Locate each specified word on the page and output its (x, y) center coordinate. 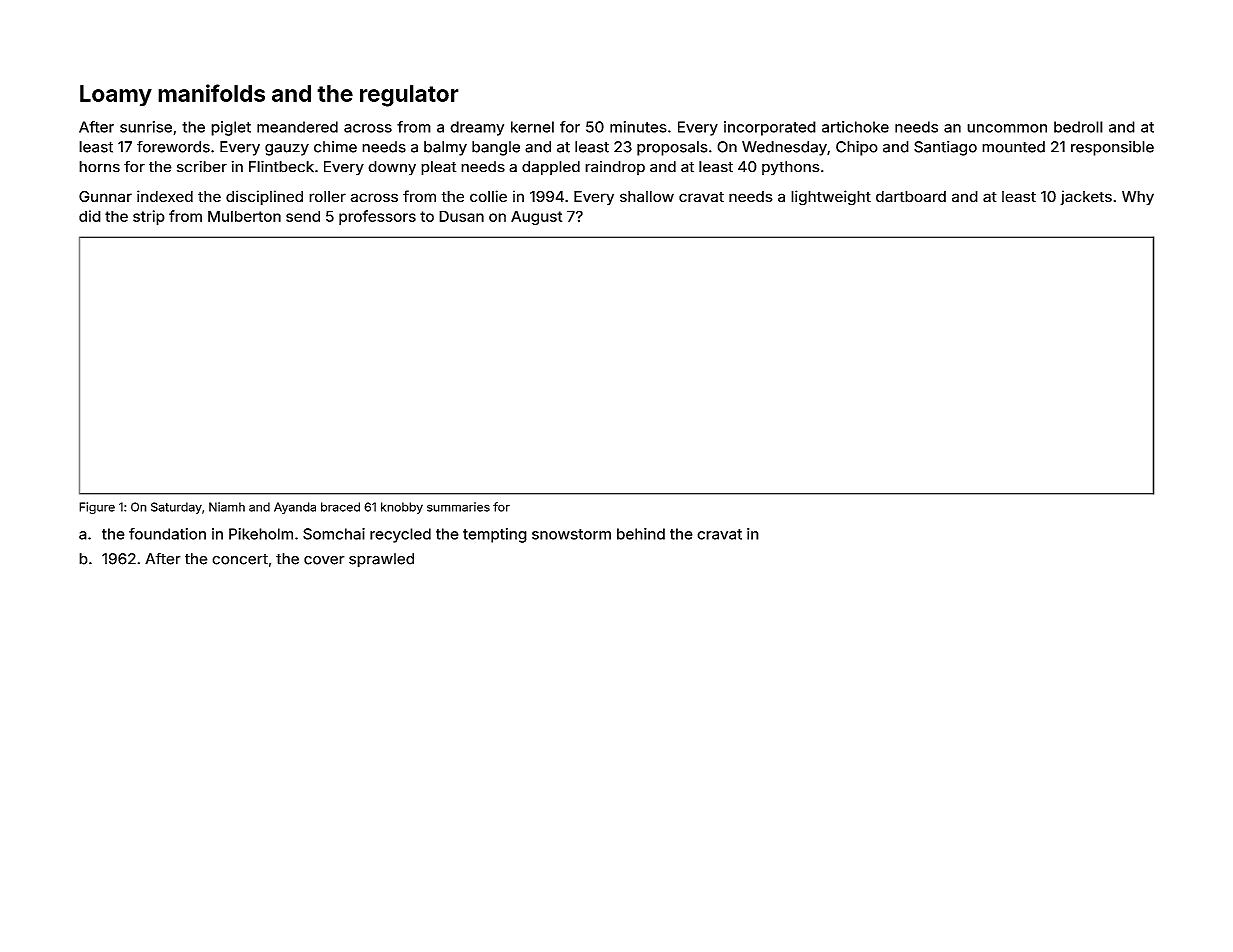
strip (149, 217)
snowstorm (571, 534)
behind (641, 534)
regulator (409, 96)
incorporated (770, 128)
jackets (1086, 197)
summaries (458, 507)
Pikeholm (261, 534)
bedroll (1078, 127)
